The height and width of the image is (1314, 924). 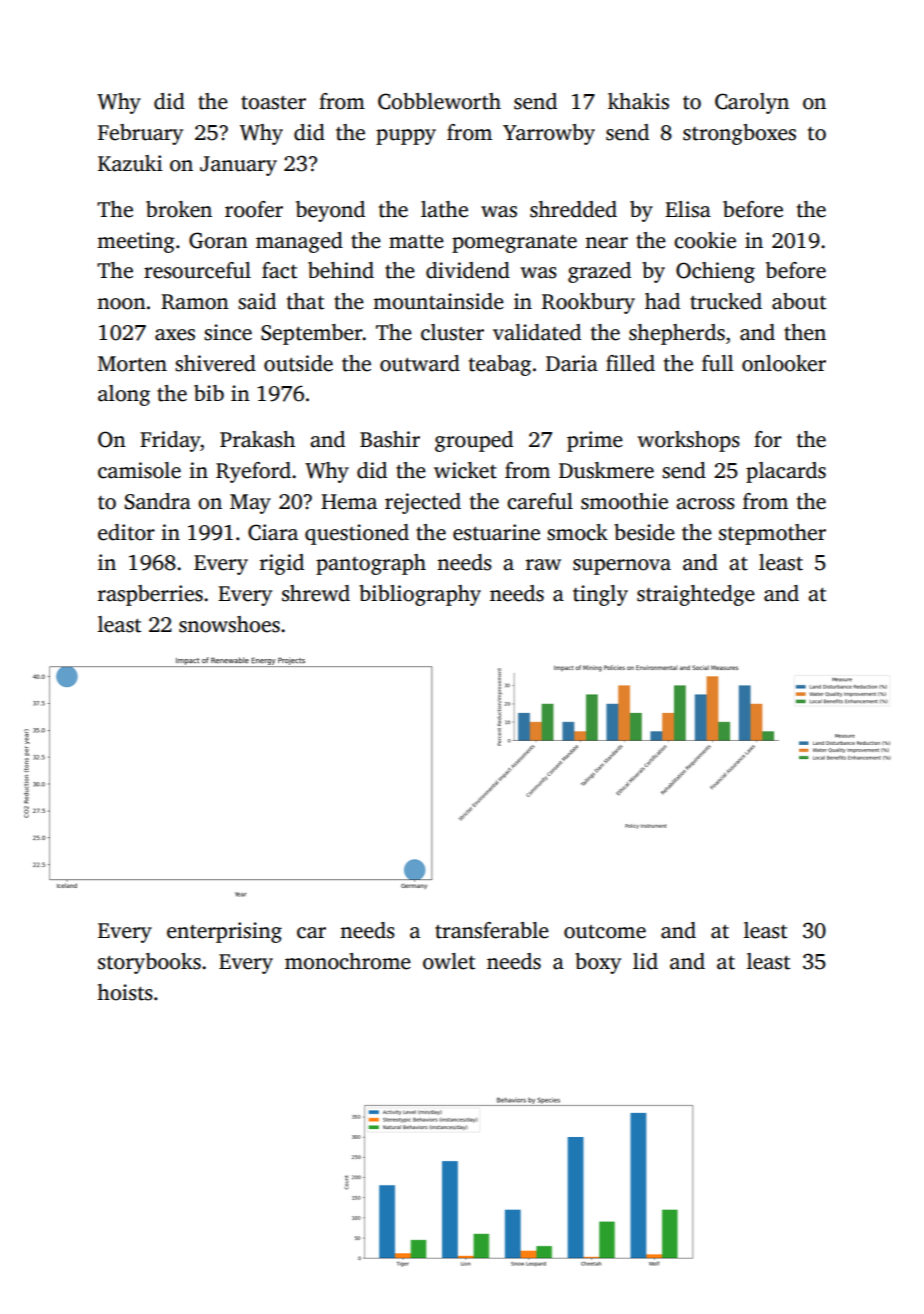 I want to click on Prakash, so click(x=257, y=439).
